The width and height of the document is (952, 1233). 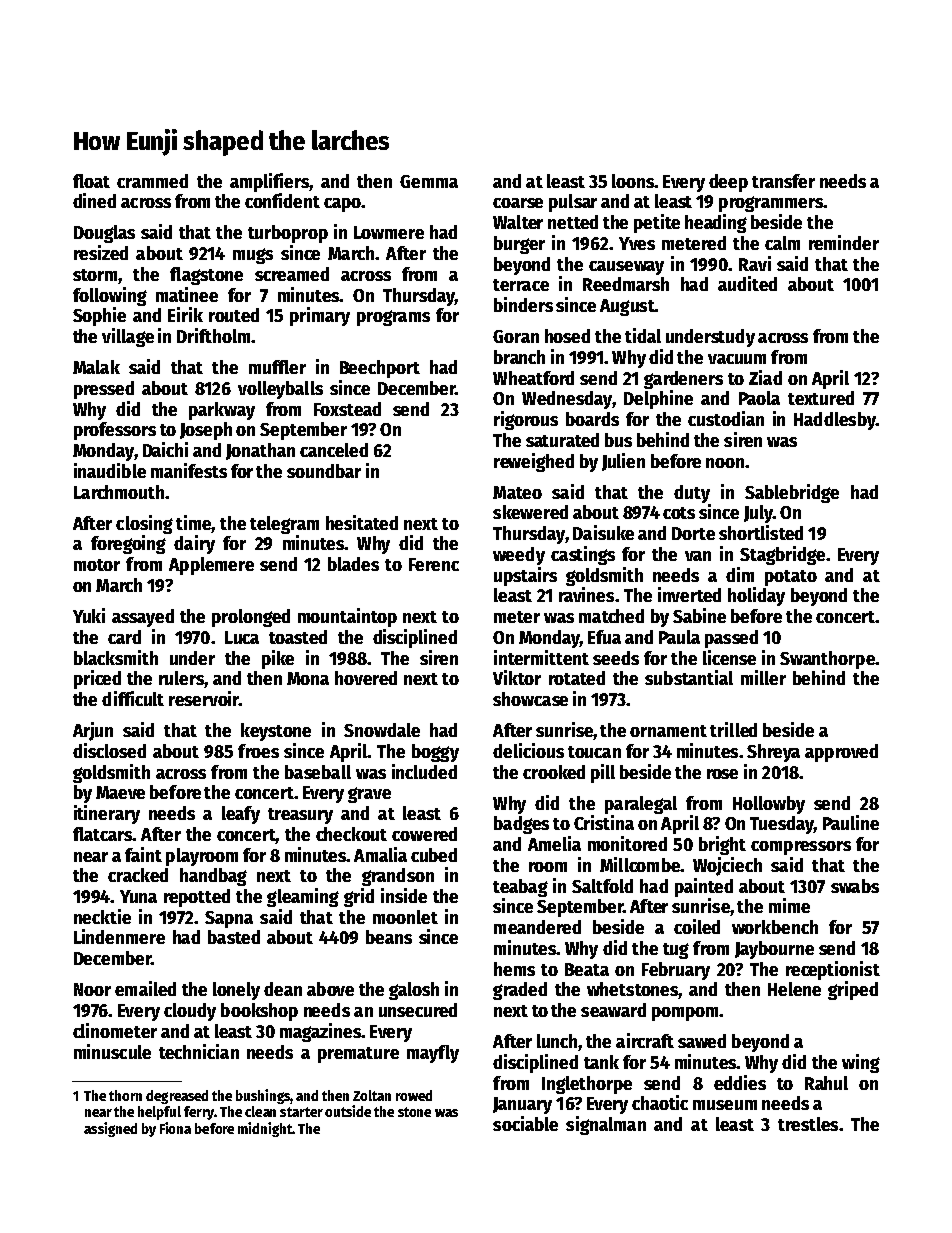 I want to click on lunch, so click(x=558, y=1042).
